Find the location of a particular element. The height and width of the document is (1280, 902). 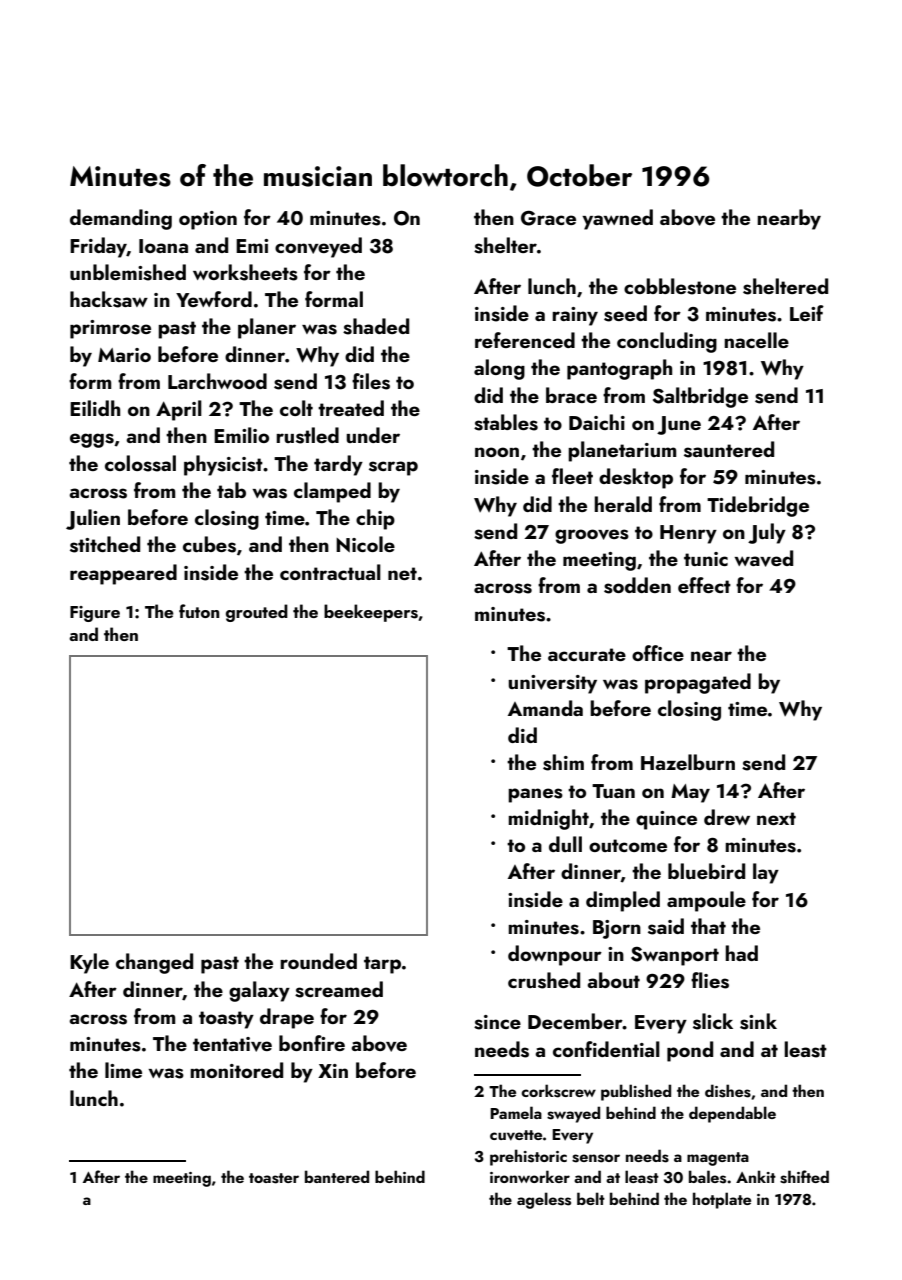

lime is located at coordinates (123, 1070).
